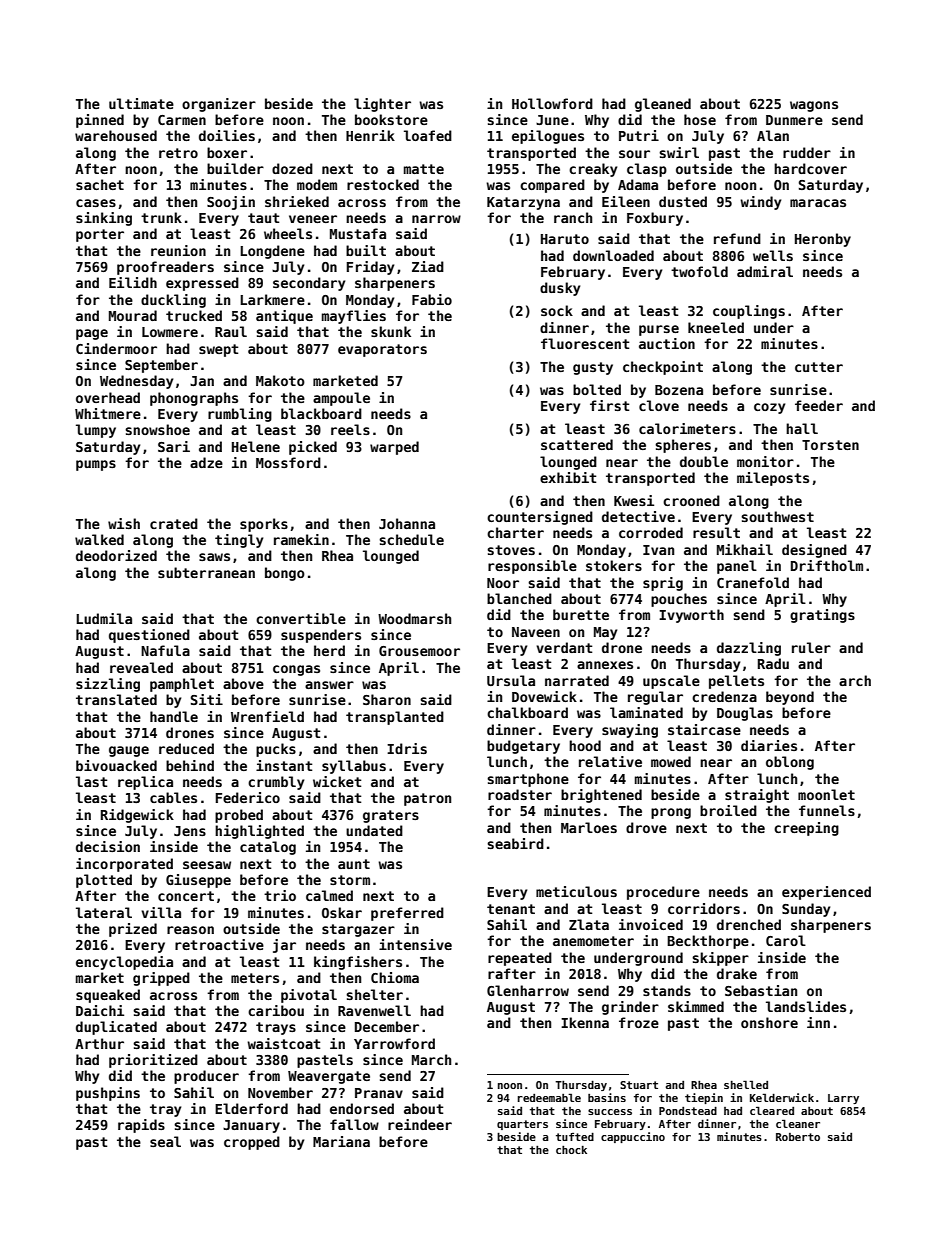  I want to click on warped, so click(394, 448).
